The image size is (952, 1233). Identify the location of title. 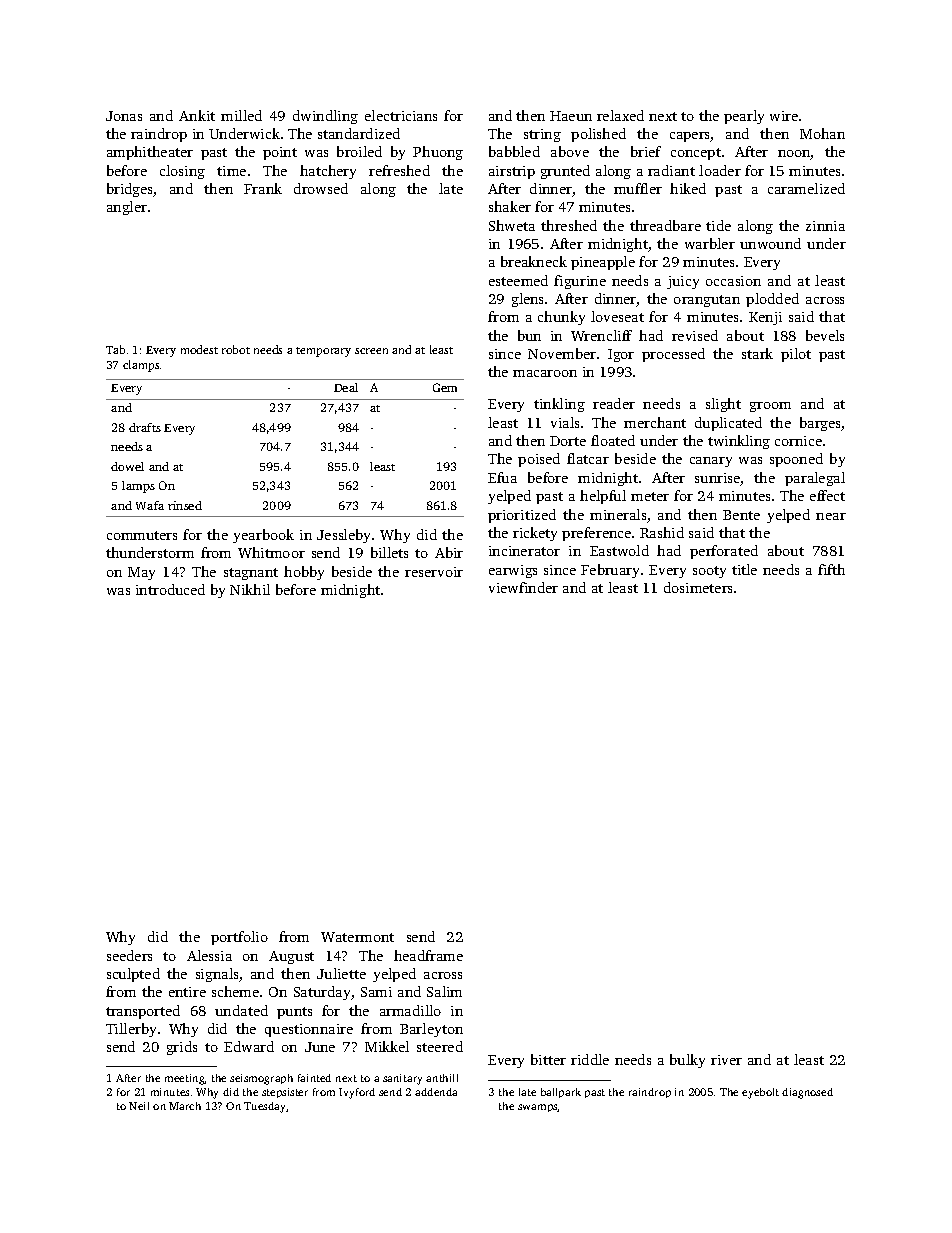
(744, 569).
